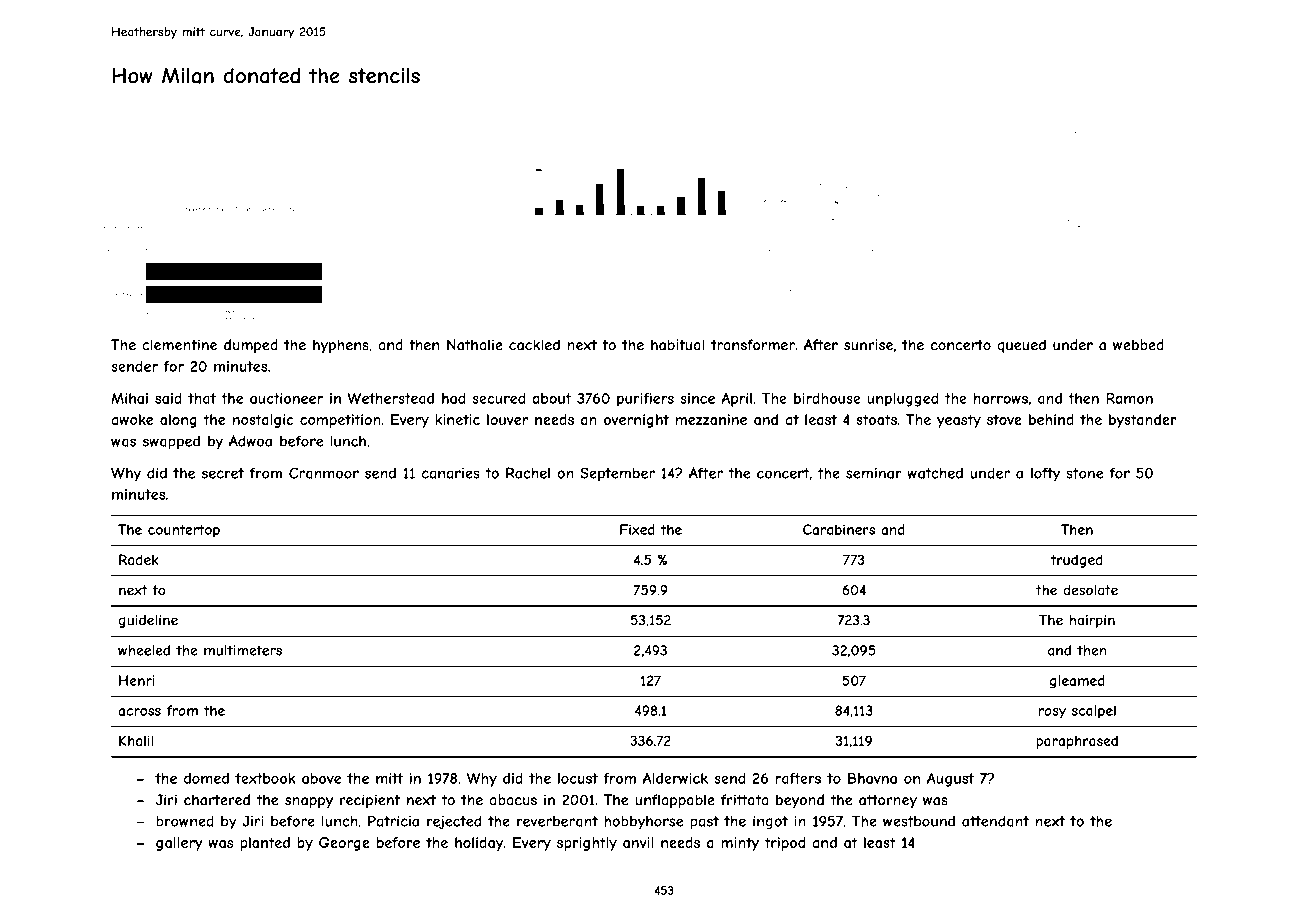 This image has width=1308, height=924. What do you see at coordinates (184, 531) in the image?
I see `countertop` at bounding box center [184, 531].
